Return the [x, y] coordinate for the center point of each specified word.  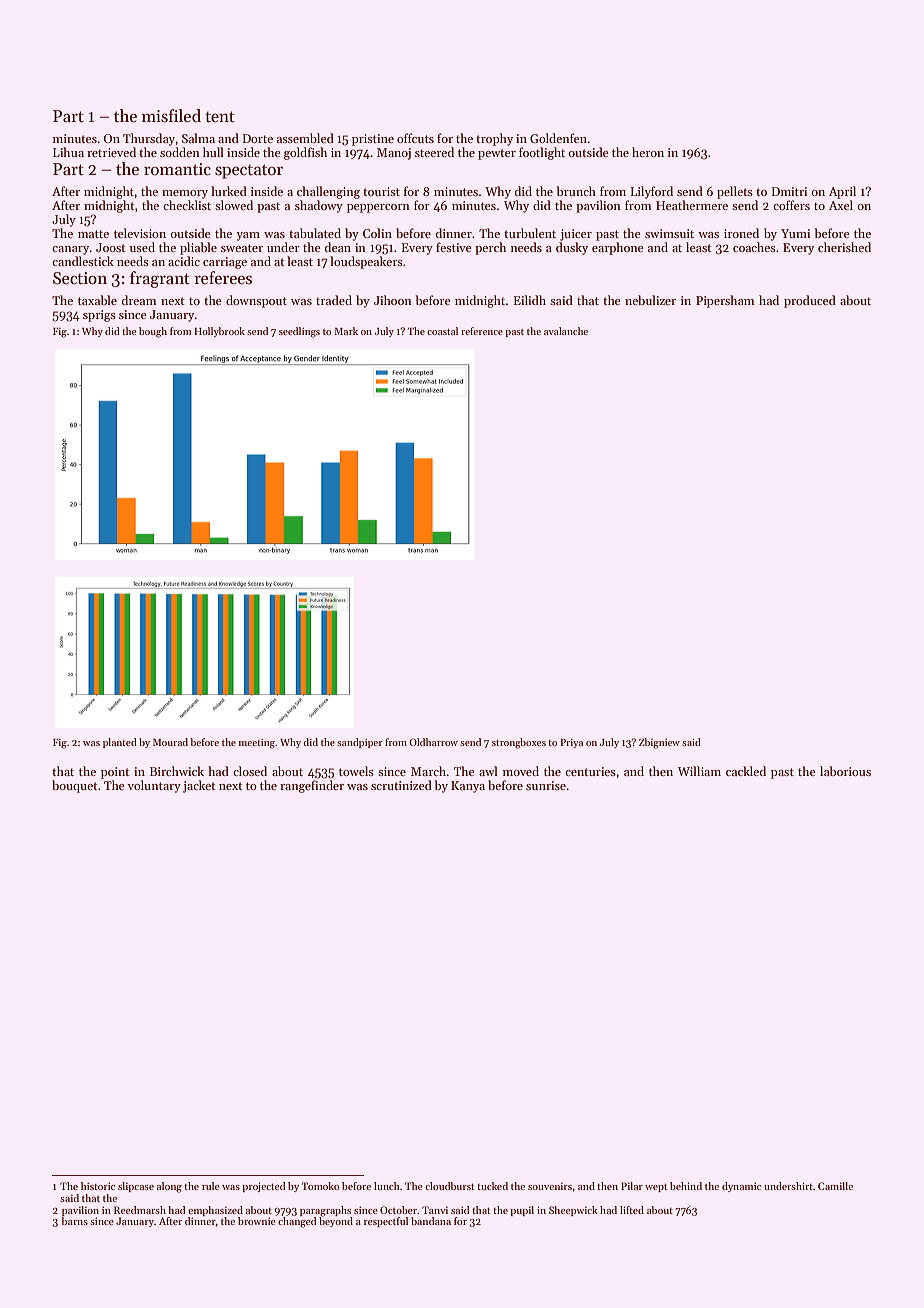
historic [98, 1186]
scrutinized [401, 785]
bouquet [75, 786]
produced [810, 301]
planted [120, 743]
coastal [442, 331]
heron [648, 152]
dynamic [741, 1187]
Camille [835, 1186]
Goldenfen [558, 138]
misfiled [171, 116]
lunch [387, 1186]
